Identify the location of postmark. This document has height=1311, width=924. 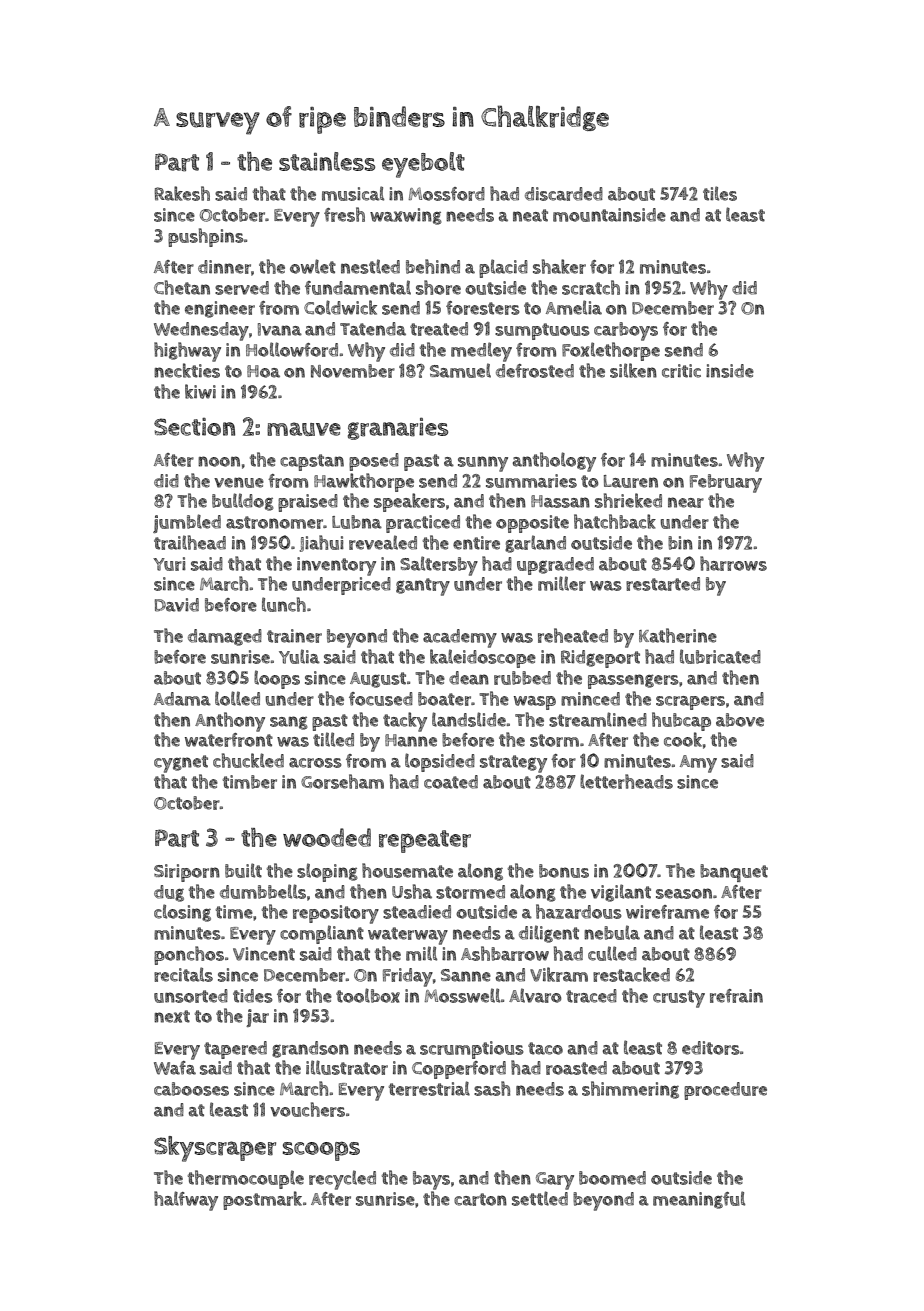
(262, 1200).
